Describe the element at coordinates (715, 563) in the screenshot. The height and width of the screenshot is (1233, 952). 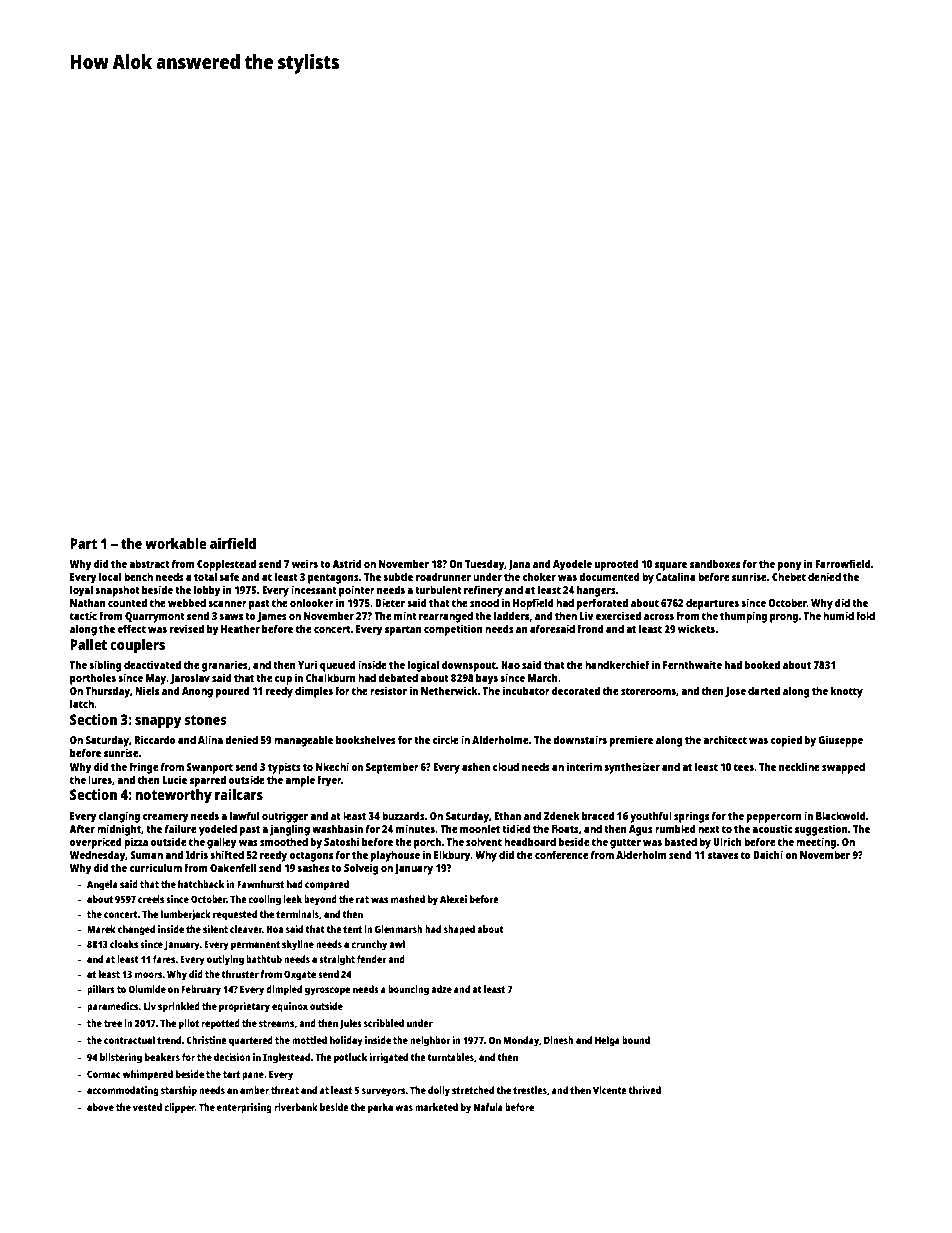
I see `sandboxes` at that location.
